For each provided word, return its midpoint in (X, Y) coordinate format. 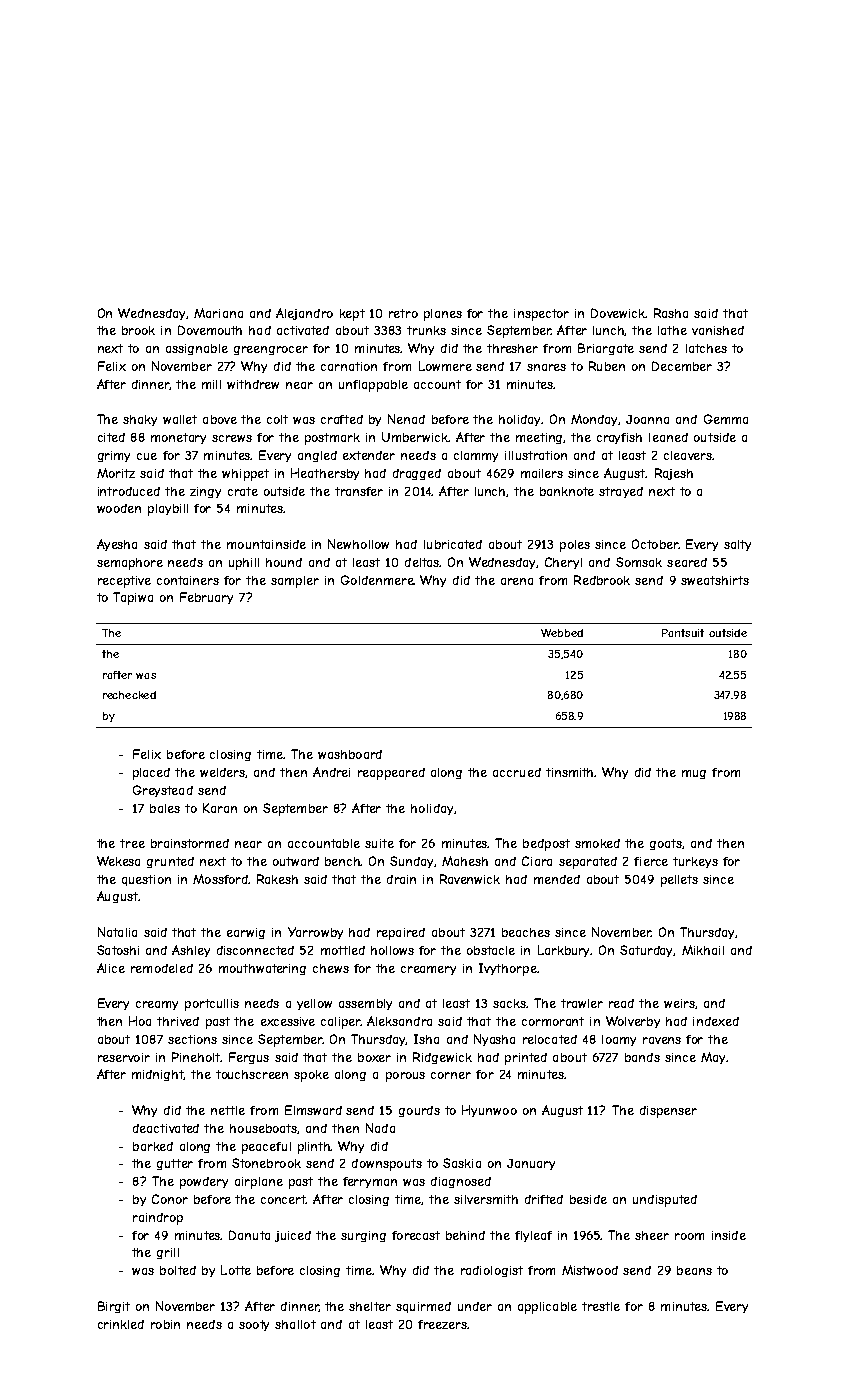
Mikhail (703, 950)
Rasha (671, 313)
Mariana (218, 313)
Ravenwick (470, 879)
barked (153, 1146)
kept (352, 315)
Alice (111, 968)
